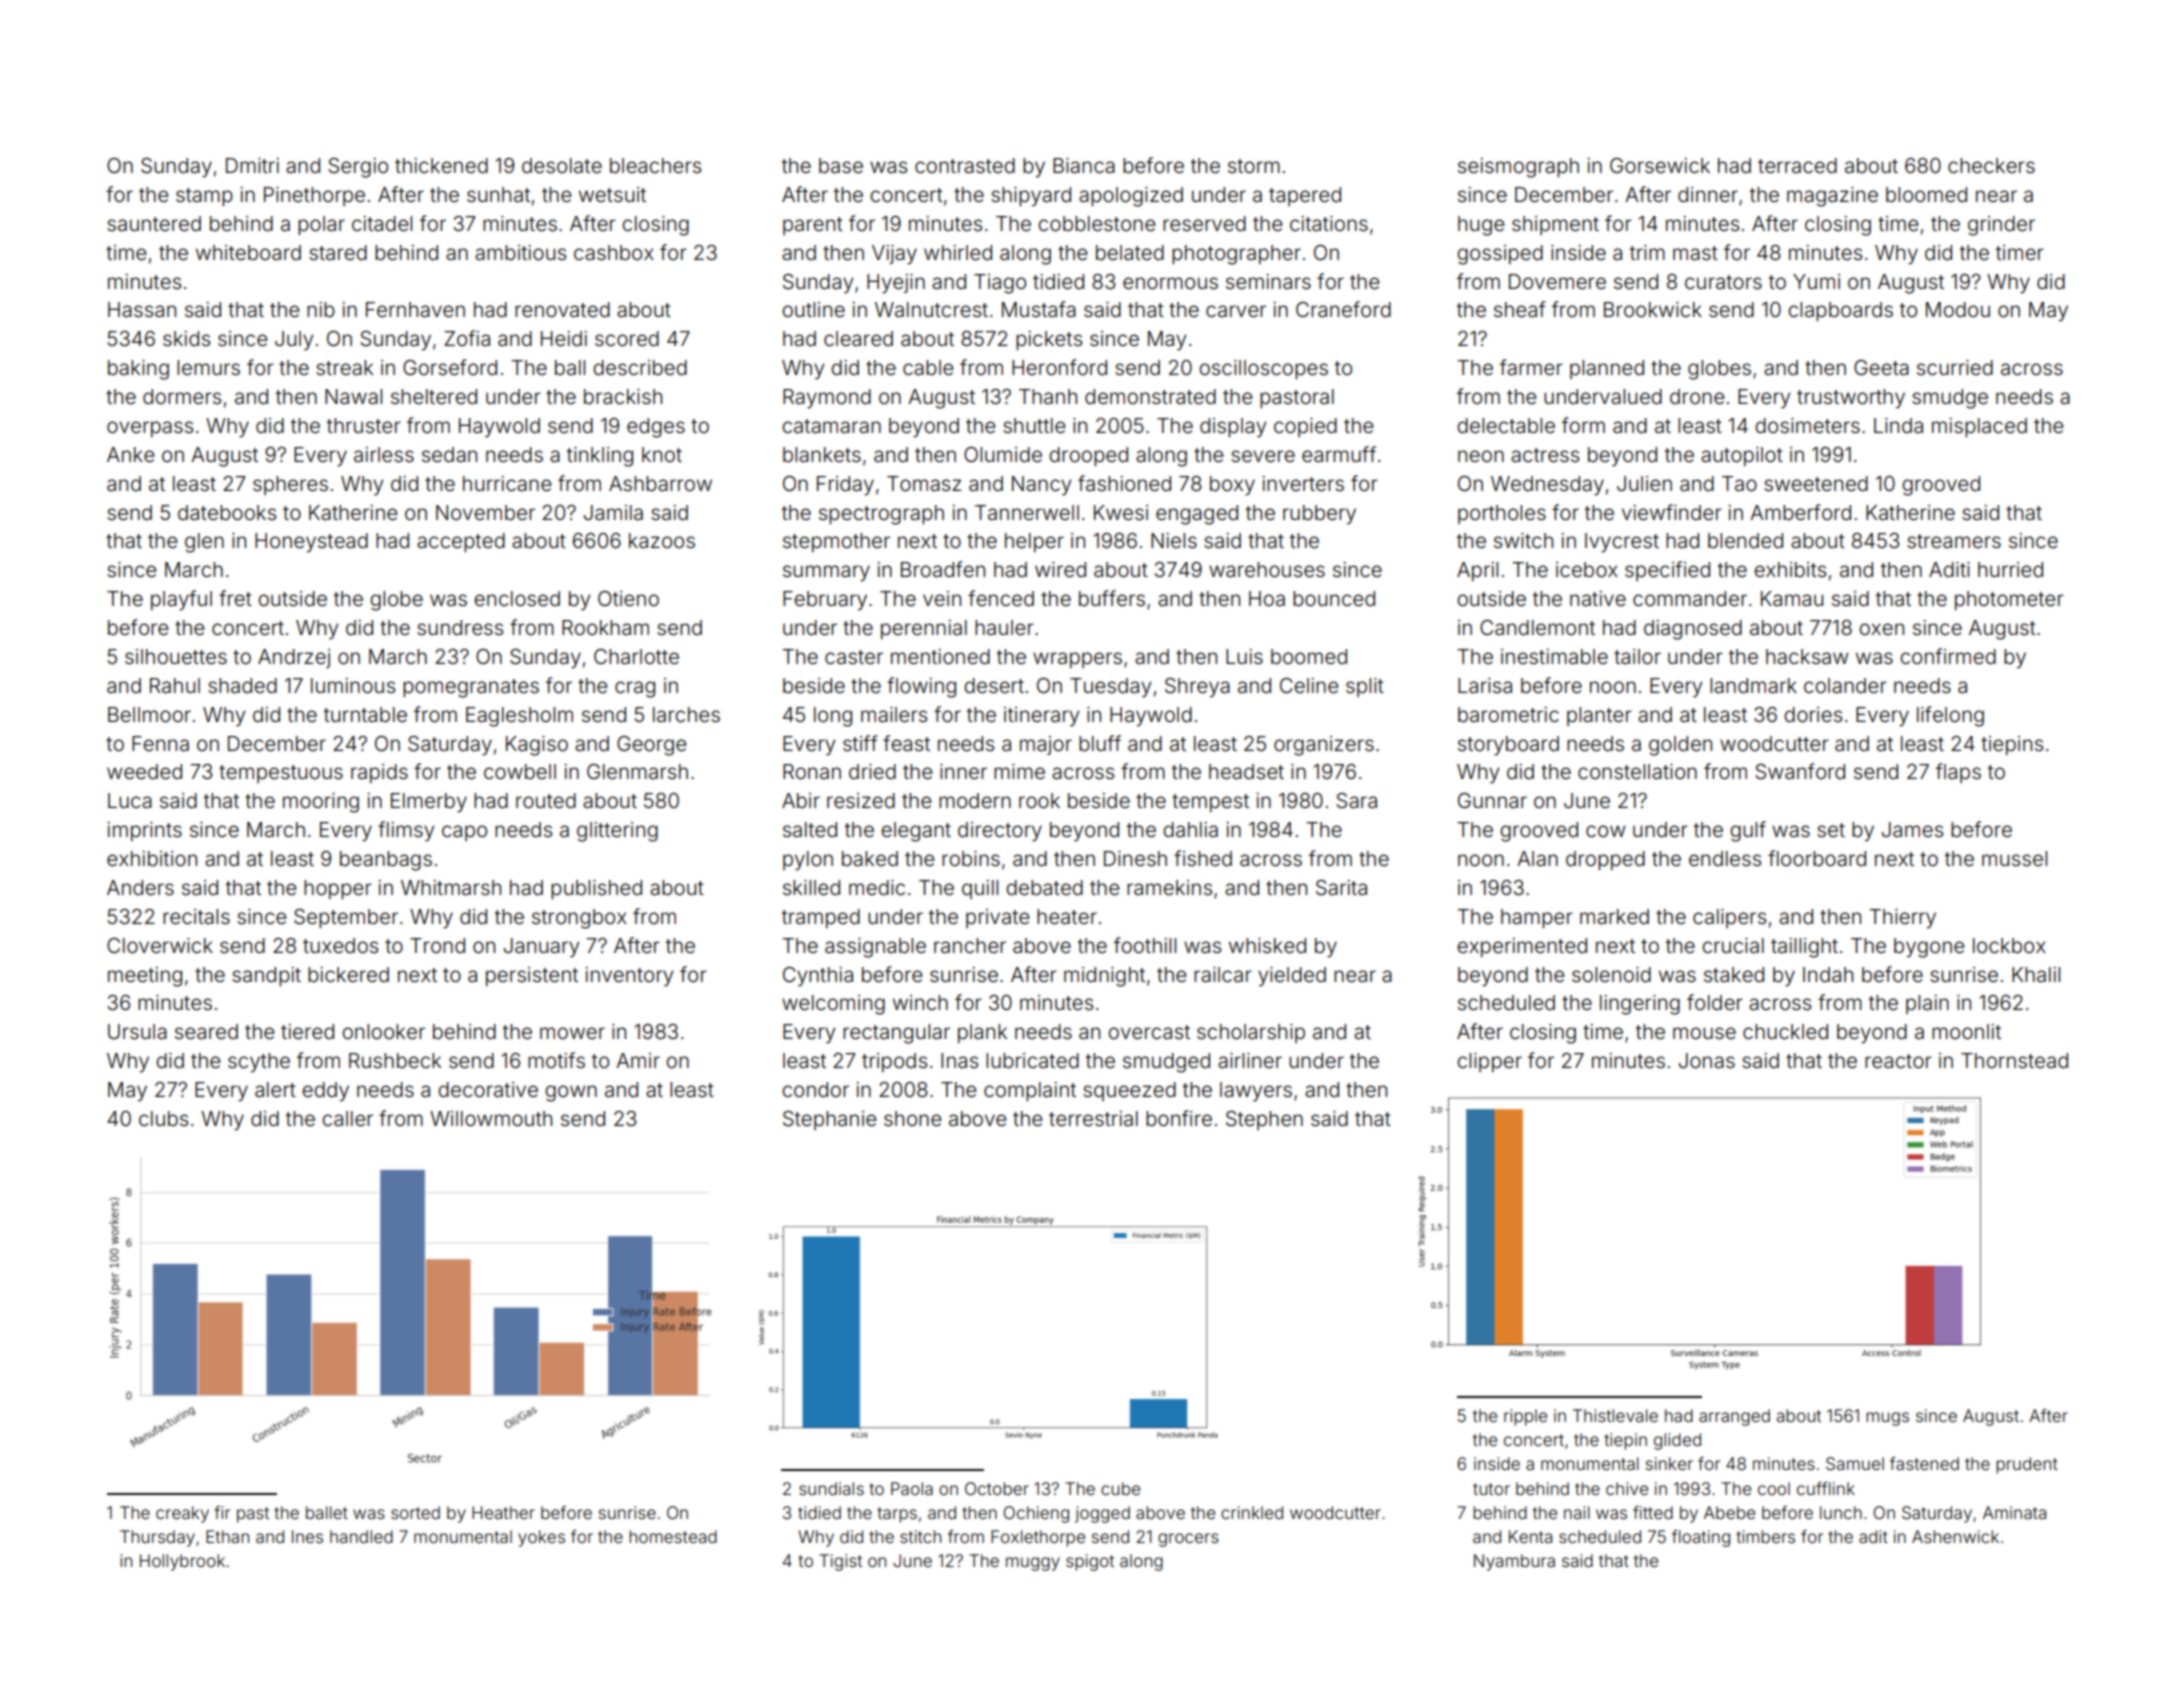  Describe the element at coordinates (562, 165) in the document. I see `desolate` at that location.
